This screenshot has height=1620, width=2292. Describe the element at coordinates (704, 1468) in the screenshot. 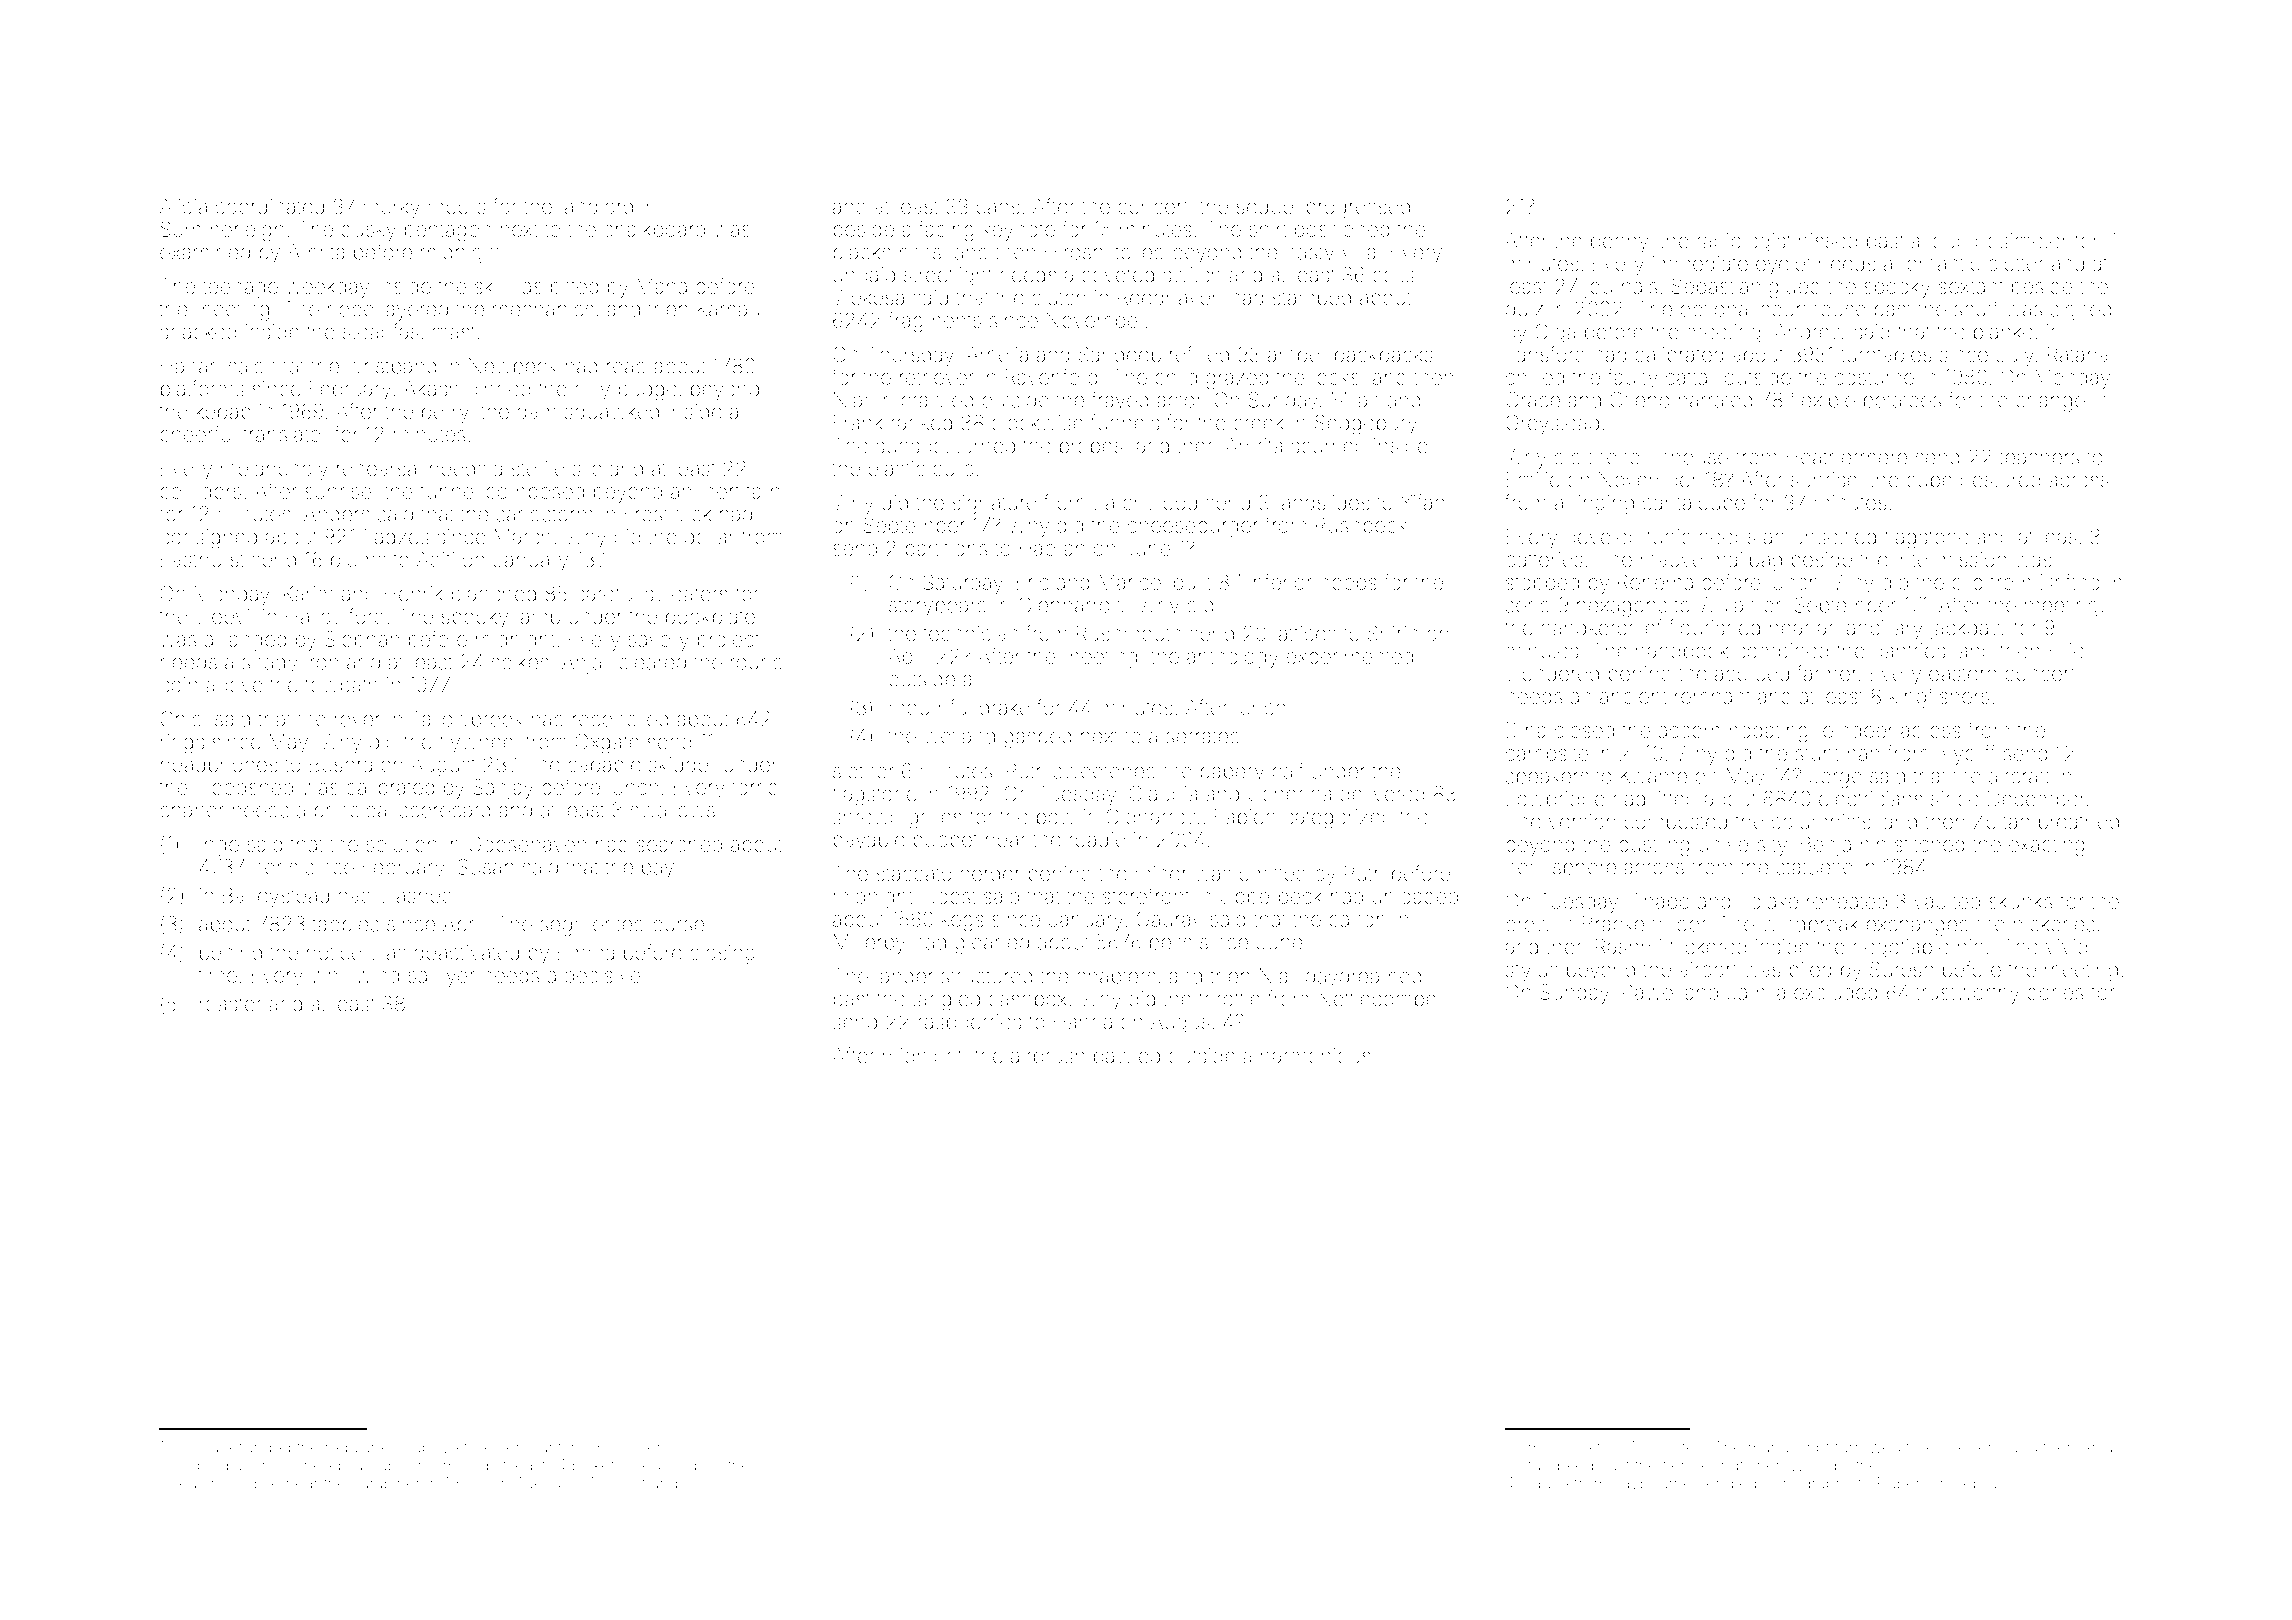

I see `spun` at that location.
